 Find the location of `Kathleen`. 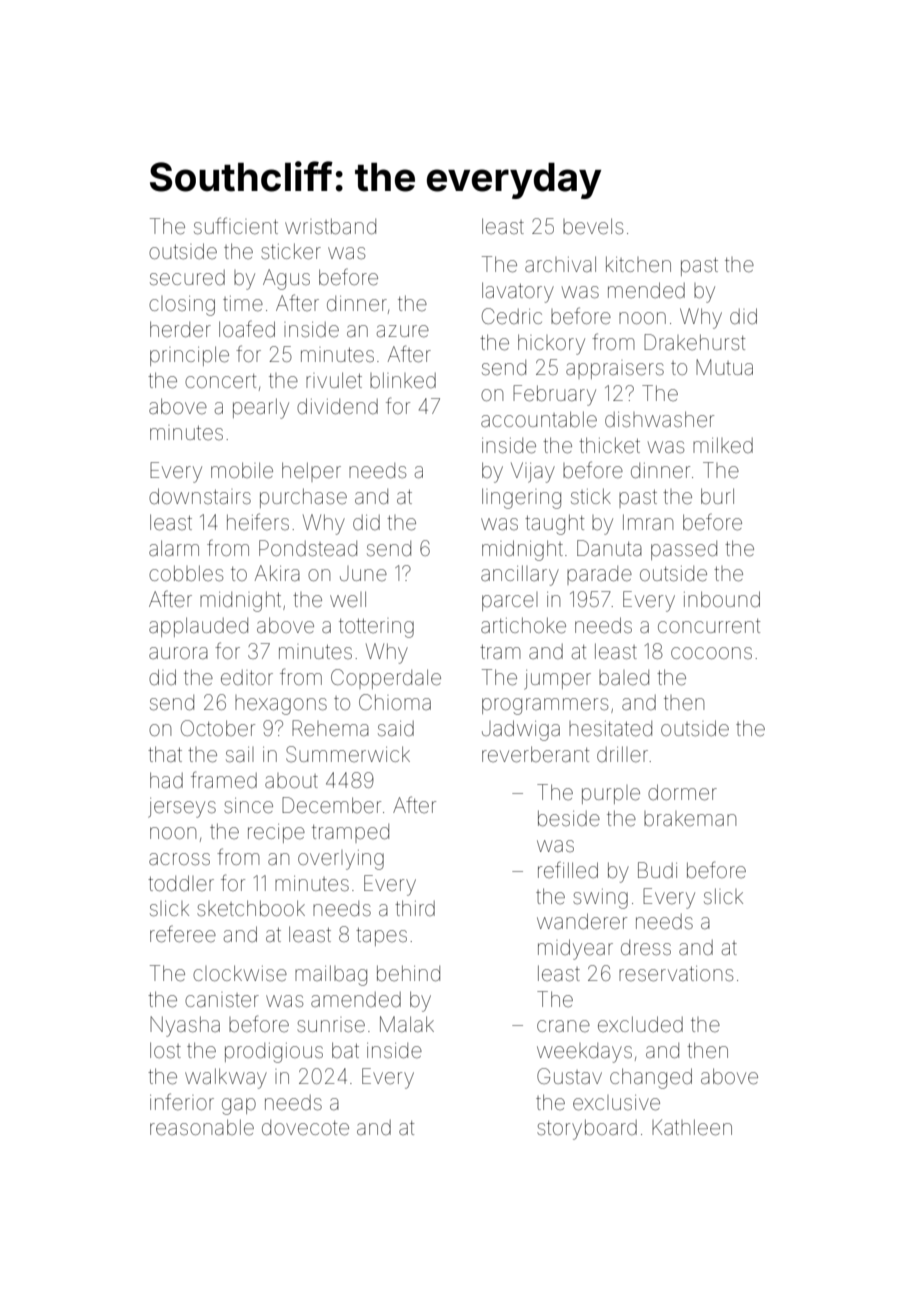

Kathleen is located at coordinates (692, 1127).
